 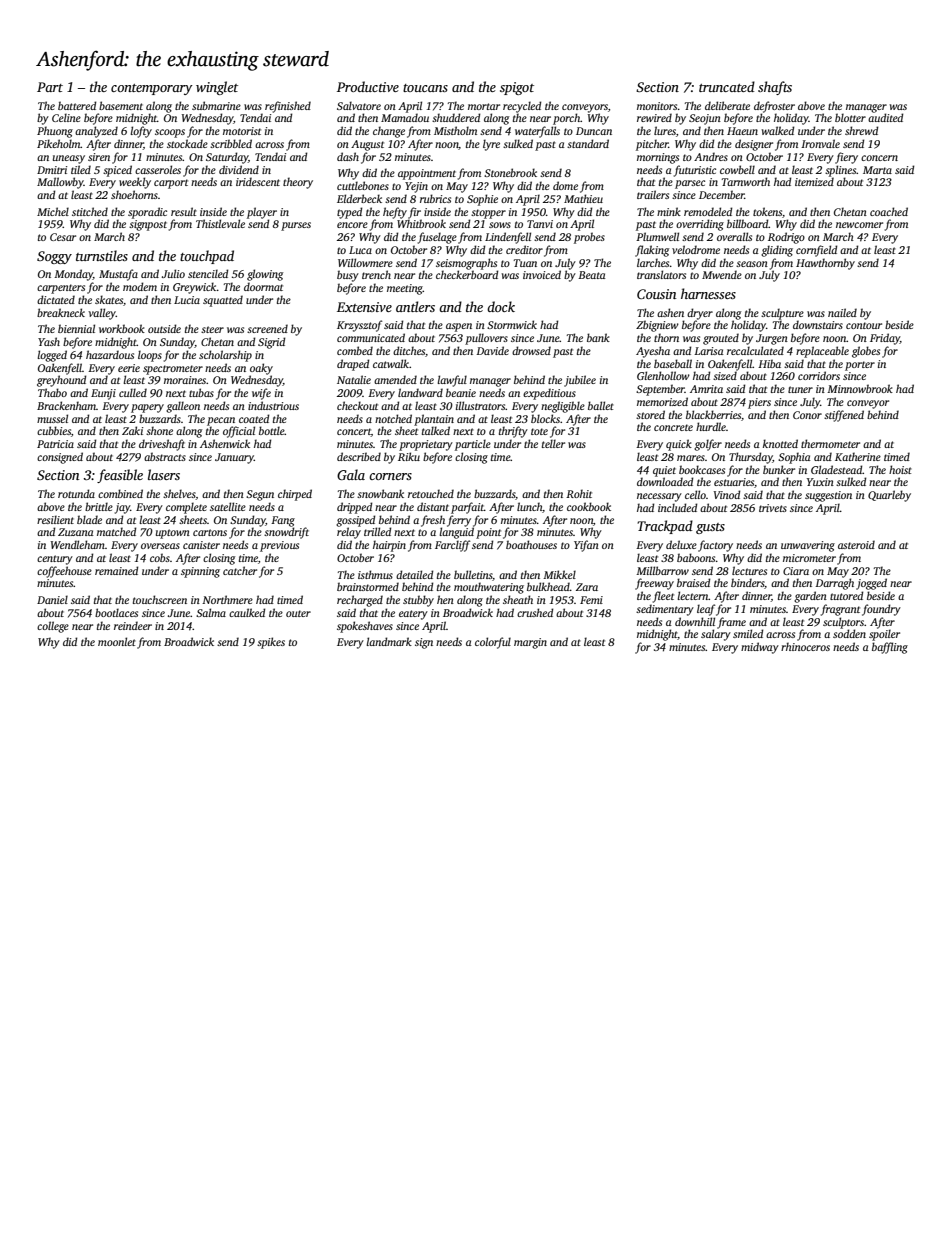 I want to click on piers, so click(x=759, y=403).
